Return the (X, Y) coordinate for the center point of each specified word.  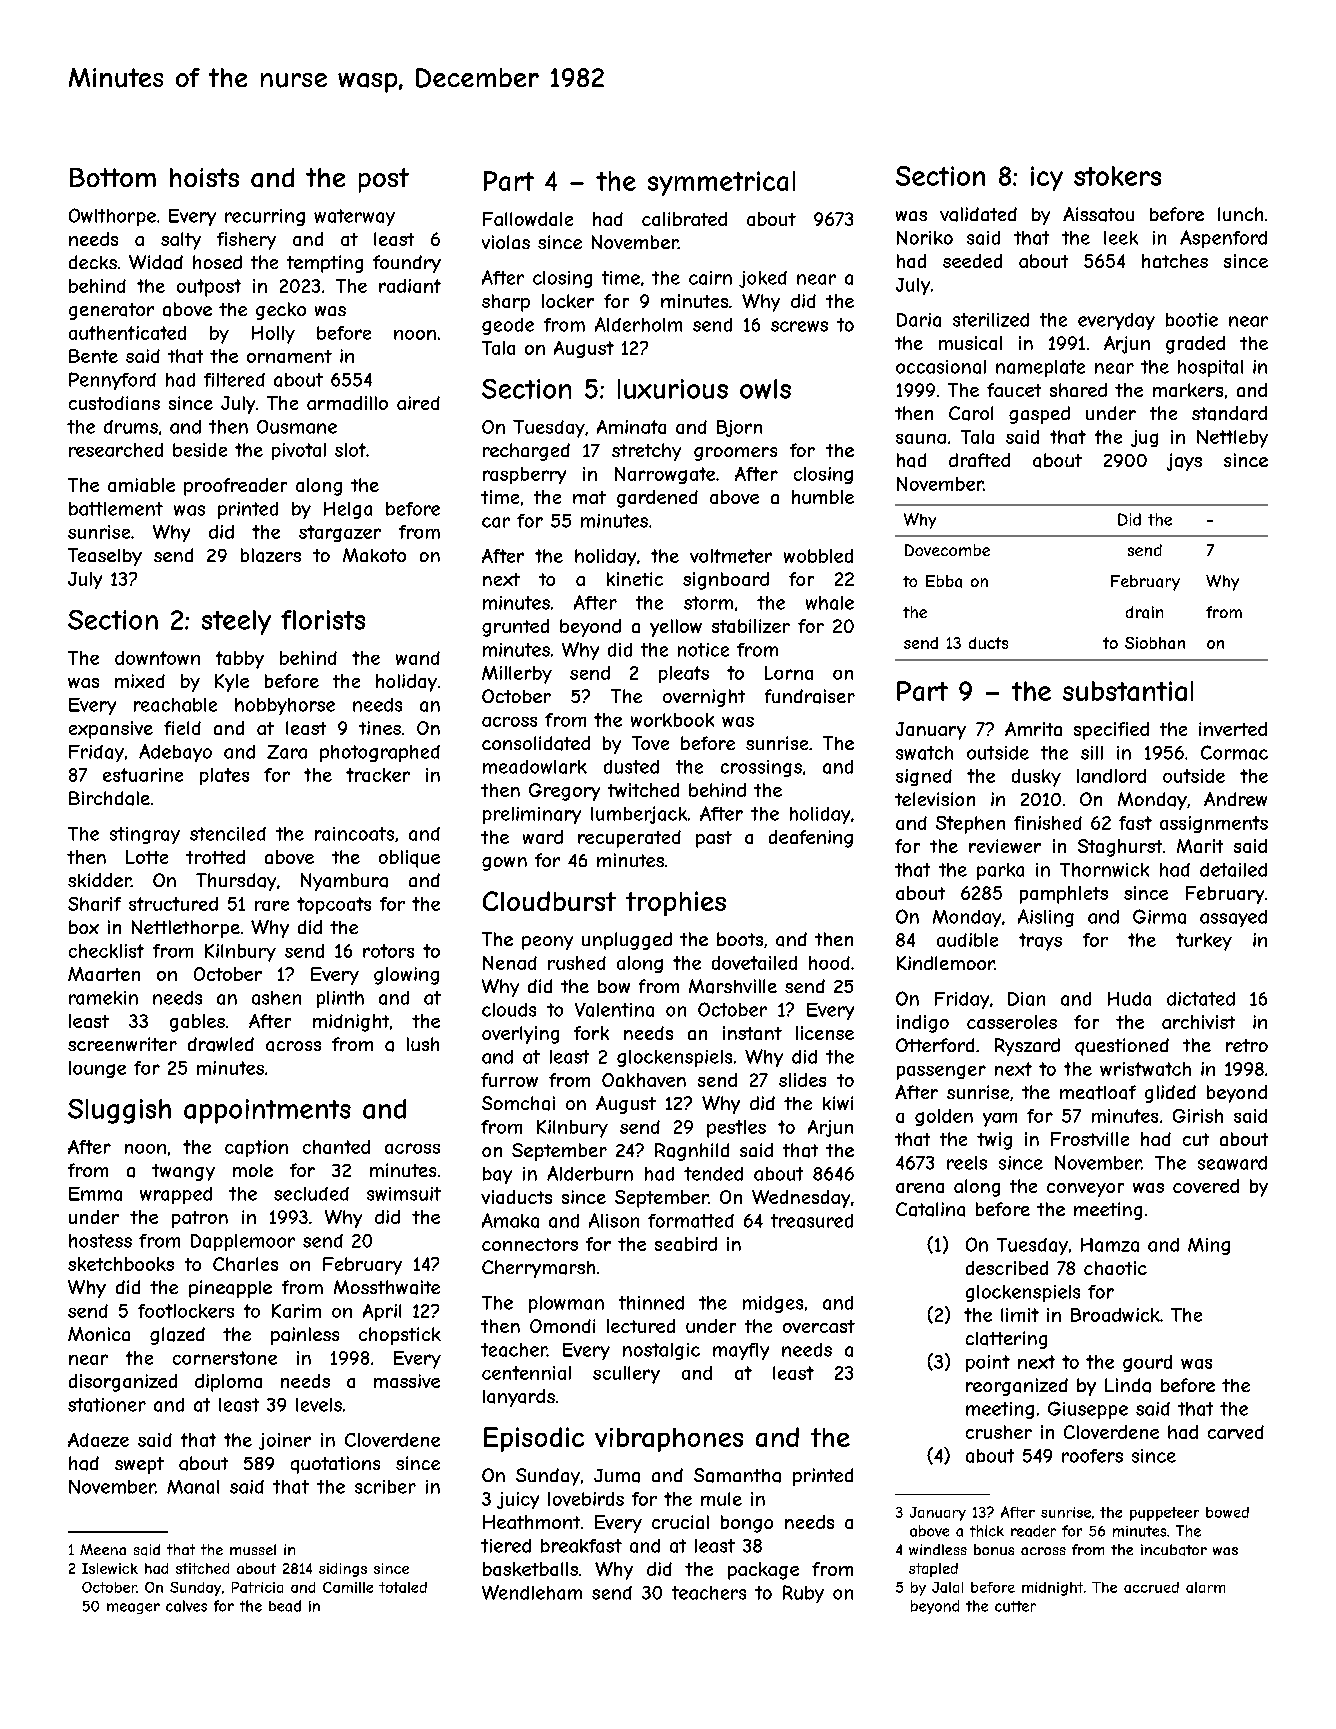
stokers (1117, 176)
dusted (631, 767)
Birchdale (109, 798)
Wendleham (532, 1592)
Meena (103, 1549)
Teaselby (105, 557)
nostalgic (661, 1351)
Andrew (1235, 799)
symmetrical (721, 183)
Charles (245, 1264)
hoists (204, 177)
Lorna (789, 673)
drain (1144, 612)
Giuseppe (1088, 1410)
